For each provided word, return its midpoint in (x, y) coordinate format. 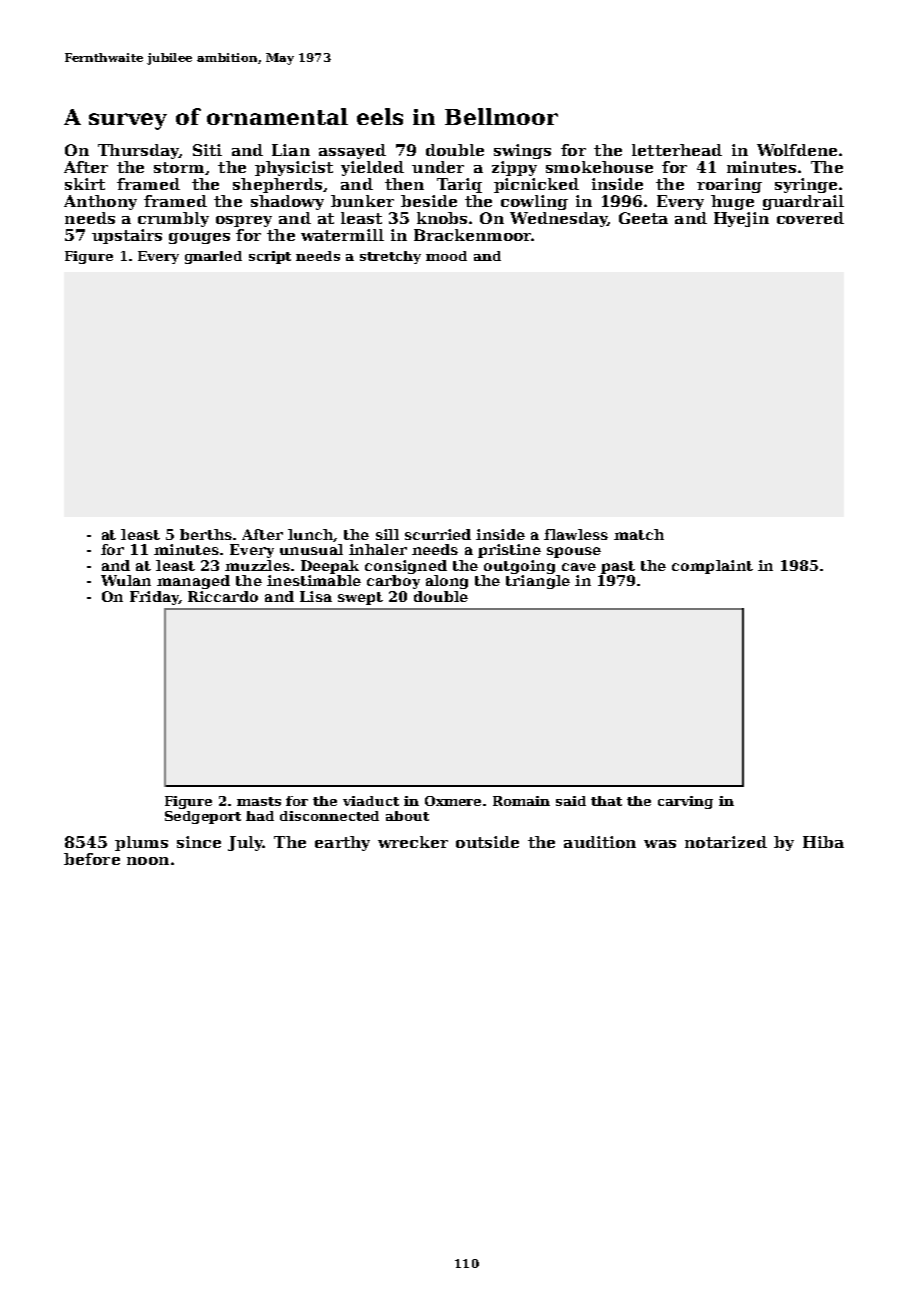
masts (259, 801)
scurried (438, 534)
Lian (291, 150)
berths (206, 534)
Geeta (643, 218)
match (639, 534)
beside (429, 201)
